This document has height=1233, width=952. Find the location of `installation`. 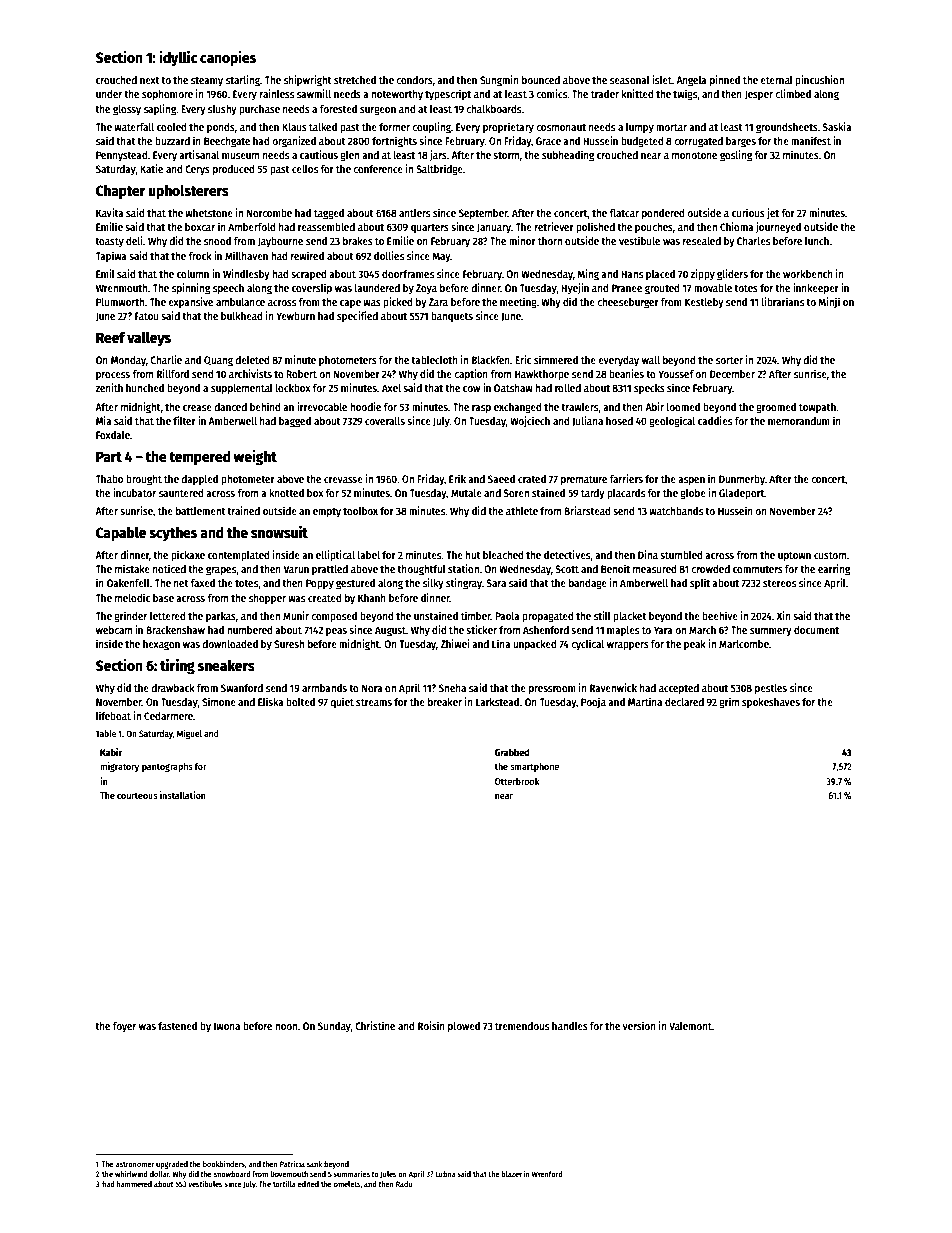

installation is located at coordinates (183, 795).
